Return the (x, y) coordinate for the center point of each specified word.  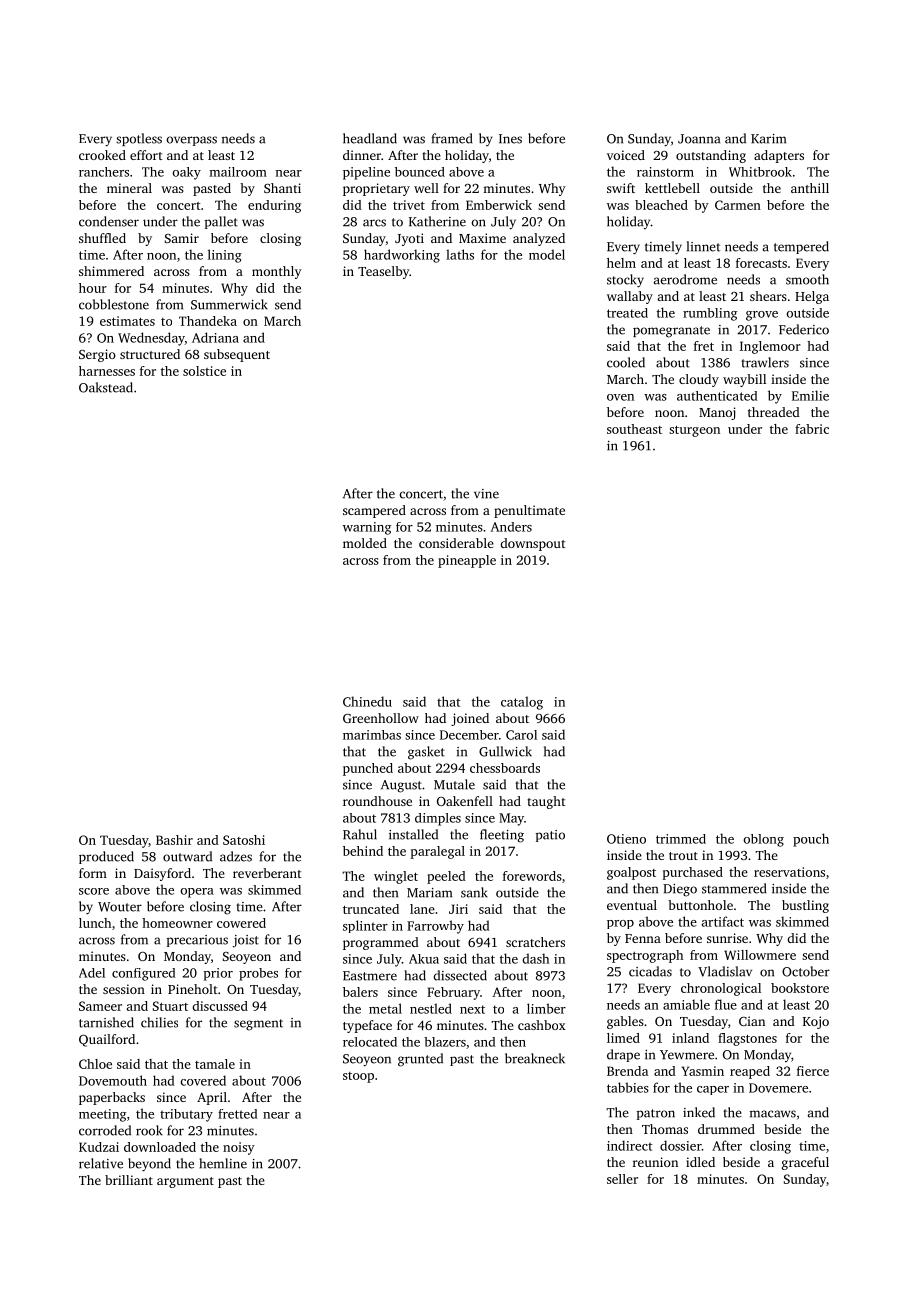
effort (146, 155)
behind (363, 851)
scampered (374, 511)
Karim (768, 139)
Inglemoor (770, 347)
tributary (186, 1115)
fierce (813, 1071)
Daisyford (162, 874)
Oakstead (106, 387)
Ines (510, 139)
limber (546, 1008)
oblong (763, 840)
